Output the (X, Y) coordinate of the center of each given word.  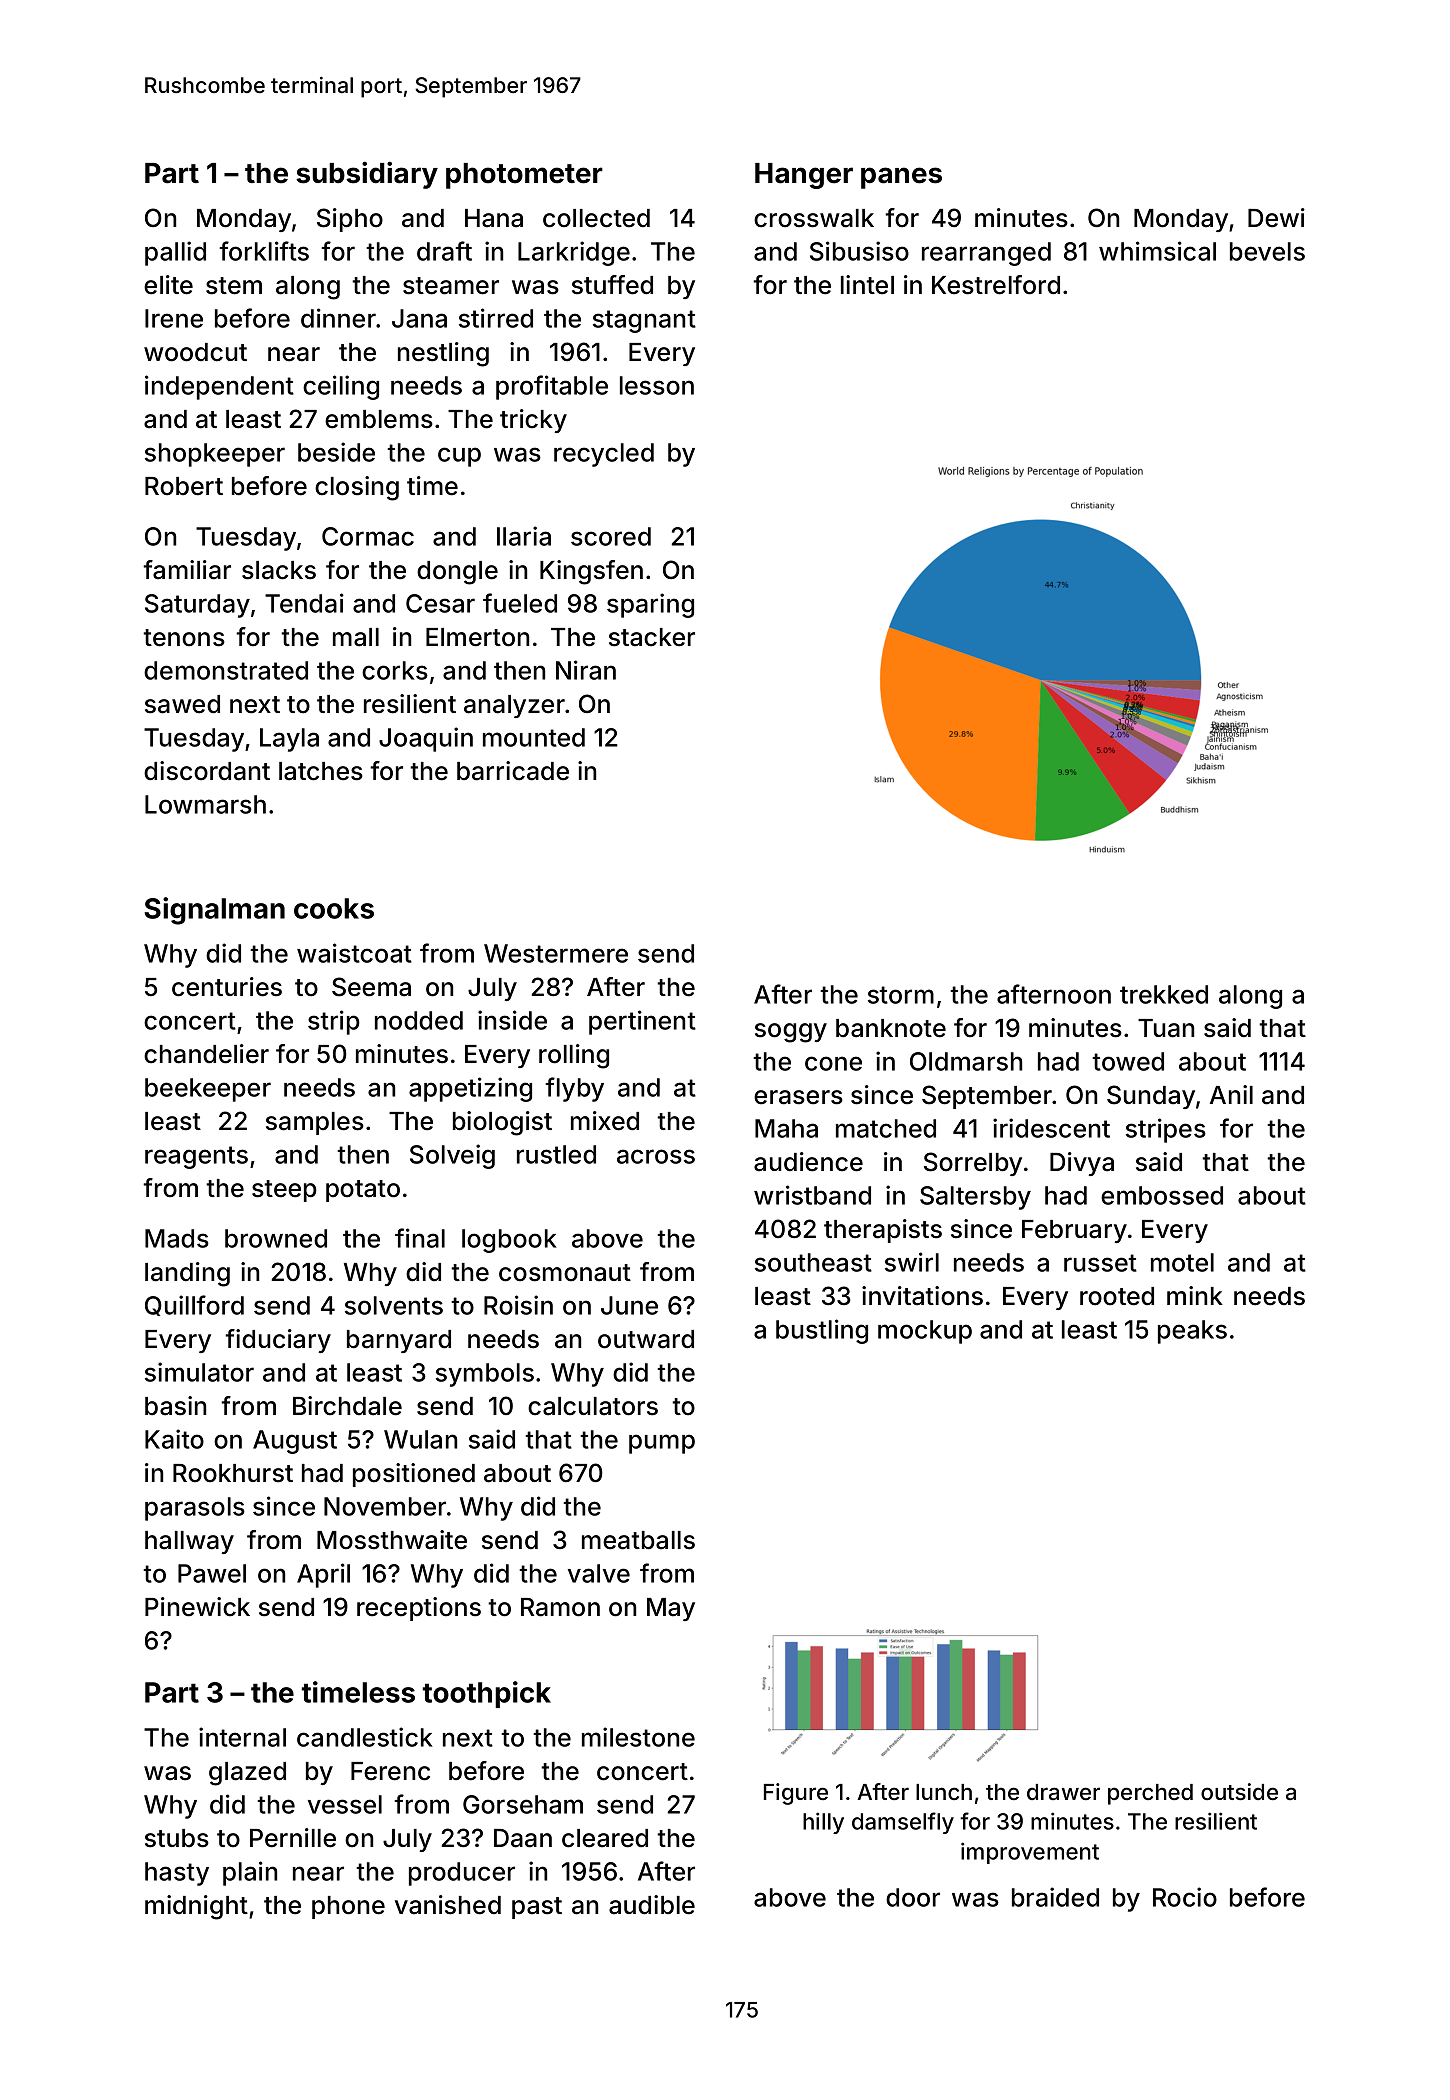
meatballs (638, 1540)
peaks (1192, 1332)
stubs (177, 1838)
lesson (657, 385)
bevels (1267, 251)
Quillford (194, 1305)
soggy (791, 1033)
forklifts (264, 251)
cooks (334, 908)
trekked (1164, 994)
